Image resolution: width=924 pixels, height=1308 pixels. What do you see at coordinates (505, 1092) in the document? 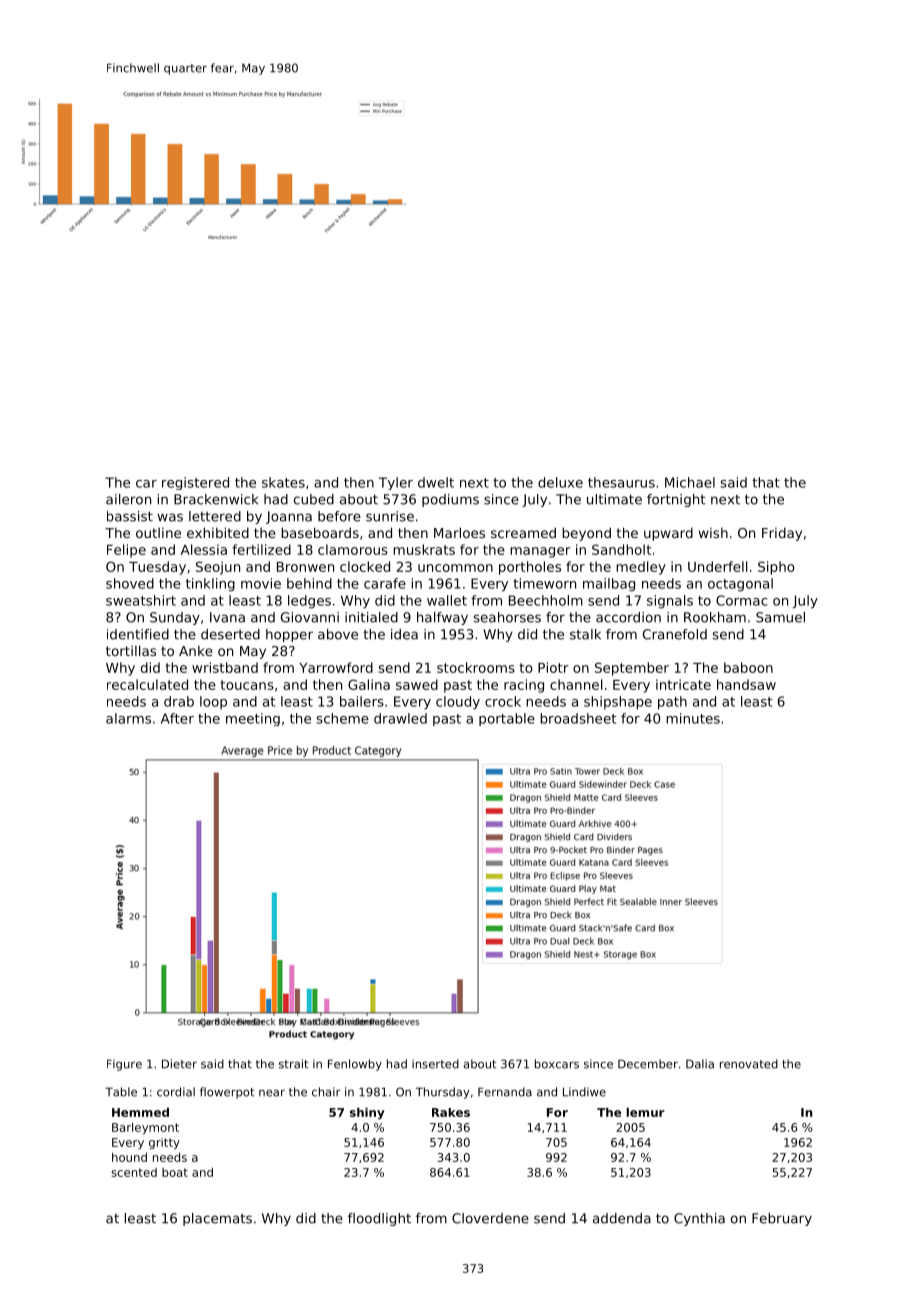
I see `Fernanda` at bounding box center [505, 1092].
